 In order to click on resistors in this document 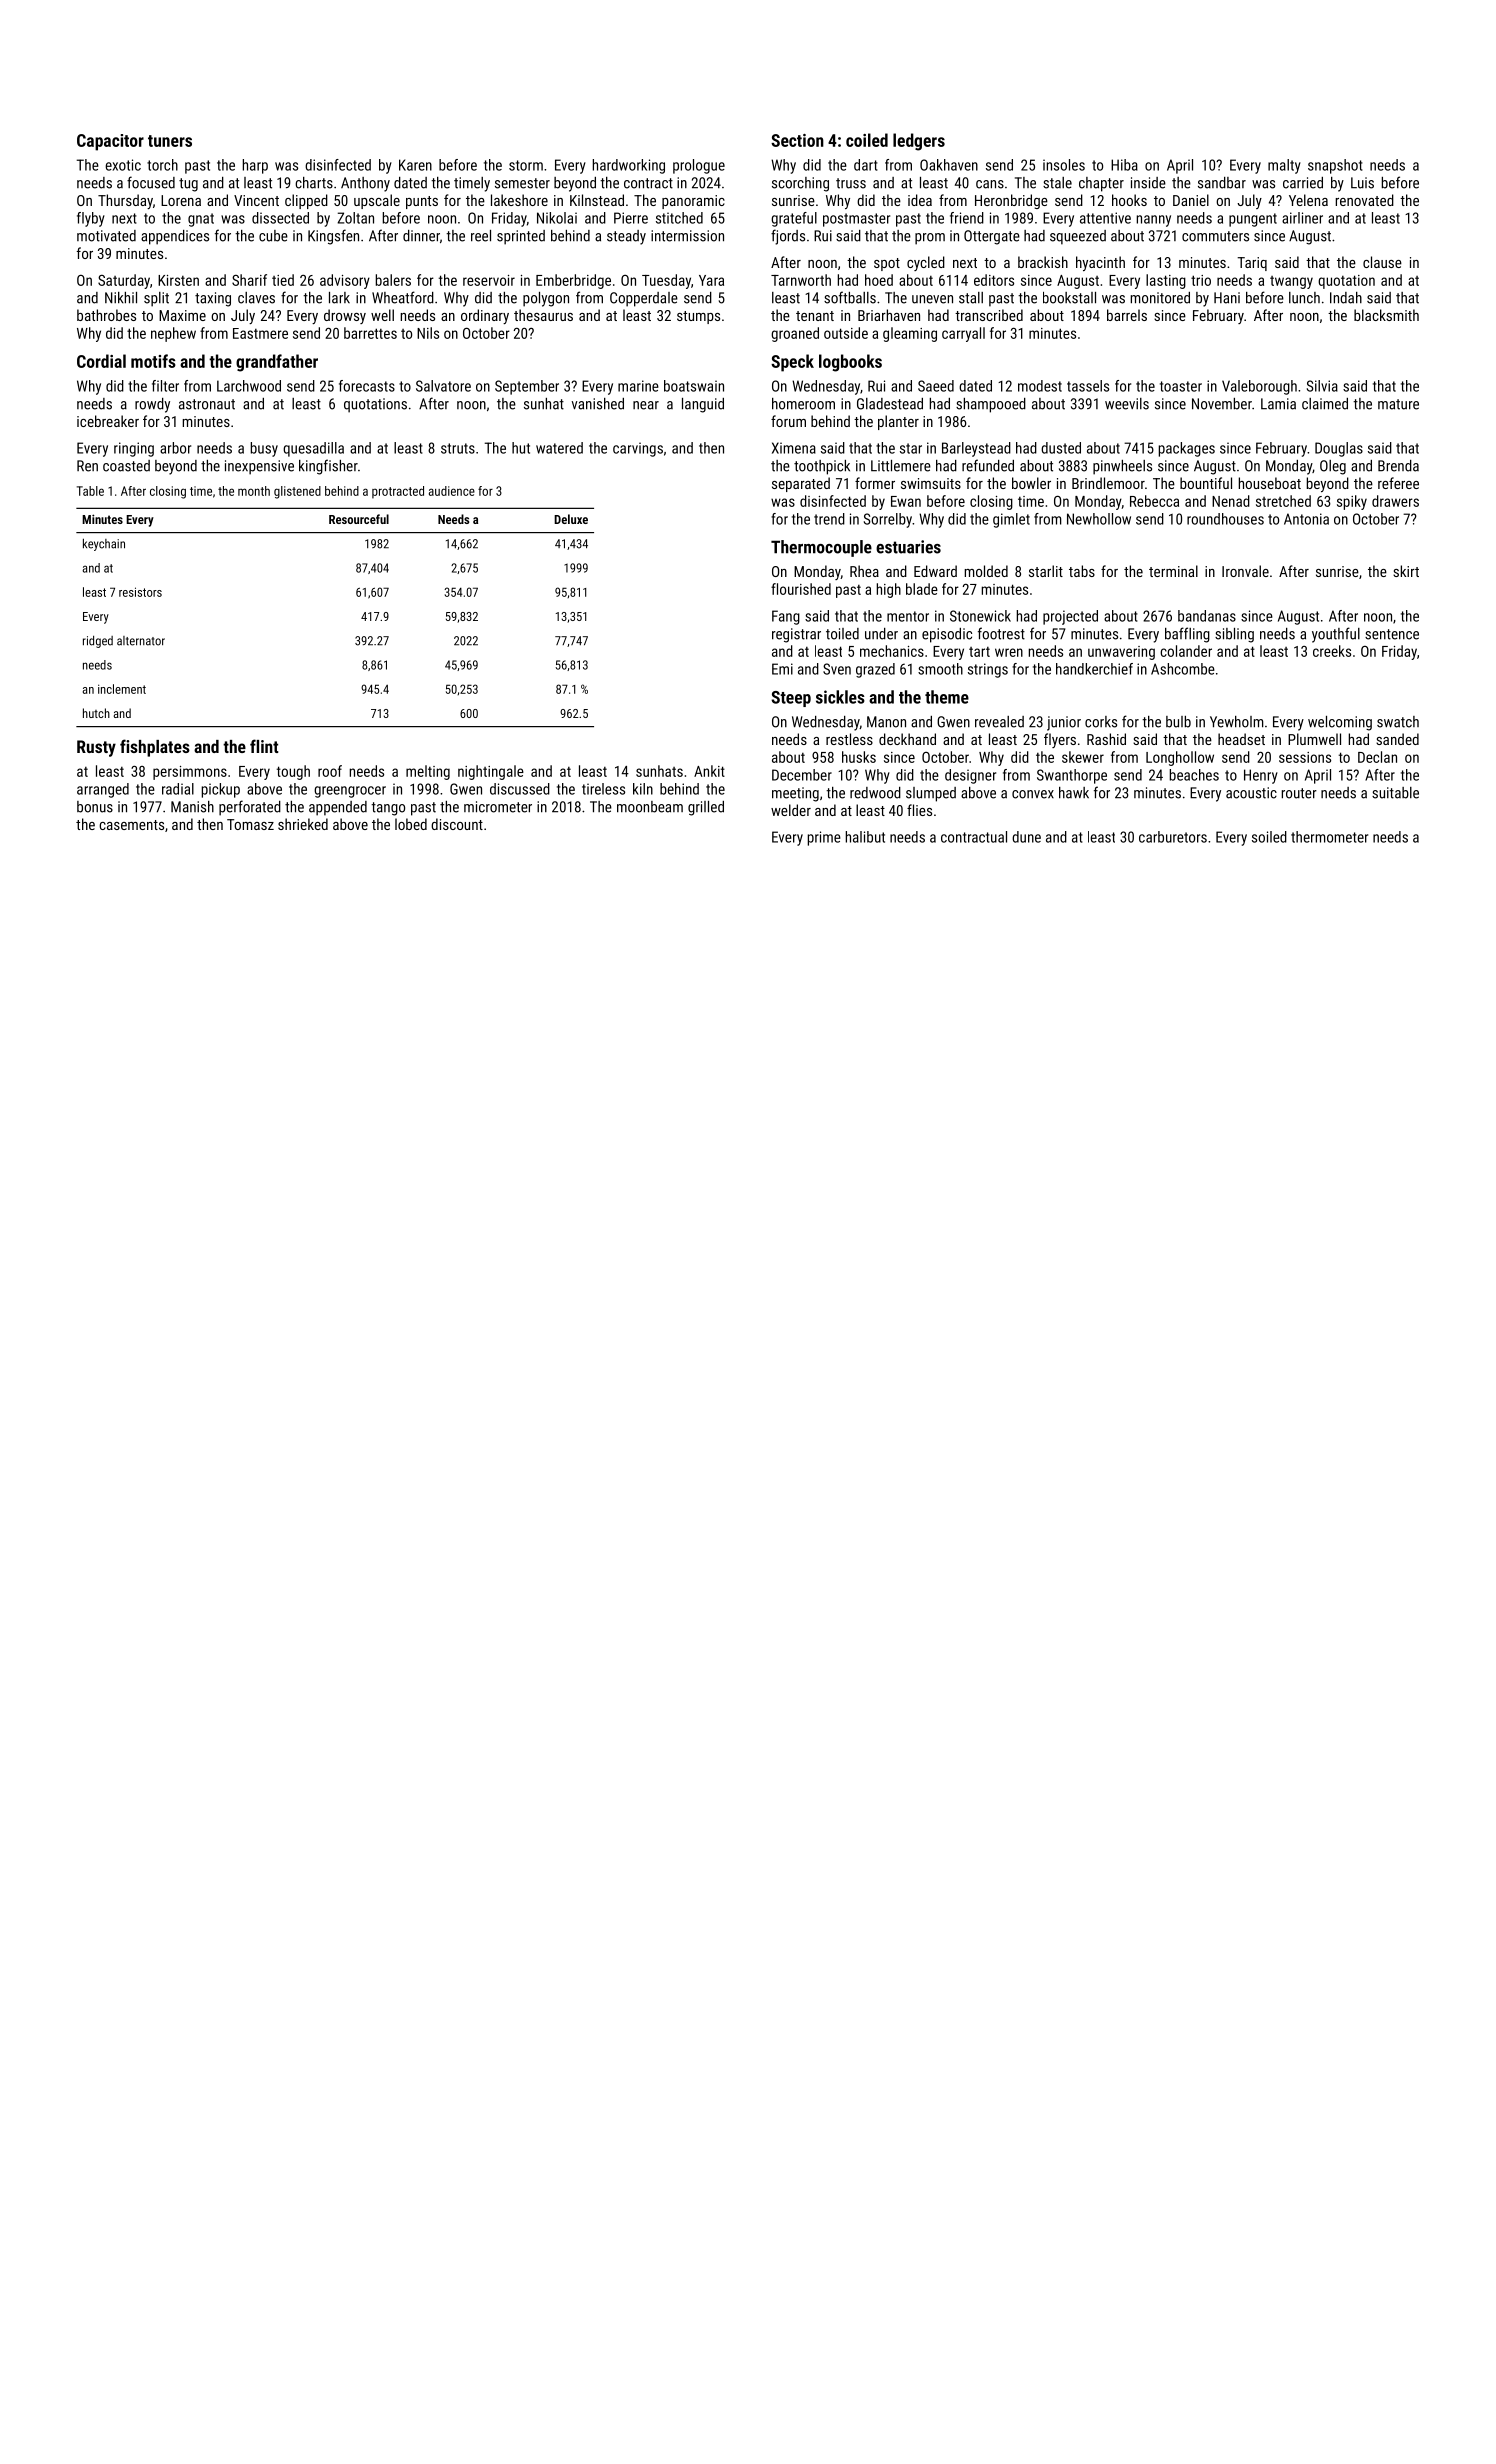, I will do `click(140, 592)`.
